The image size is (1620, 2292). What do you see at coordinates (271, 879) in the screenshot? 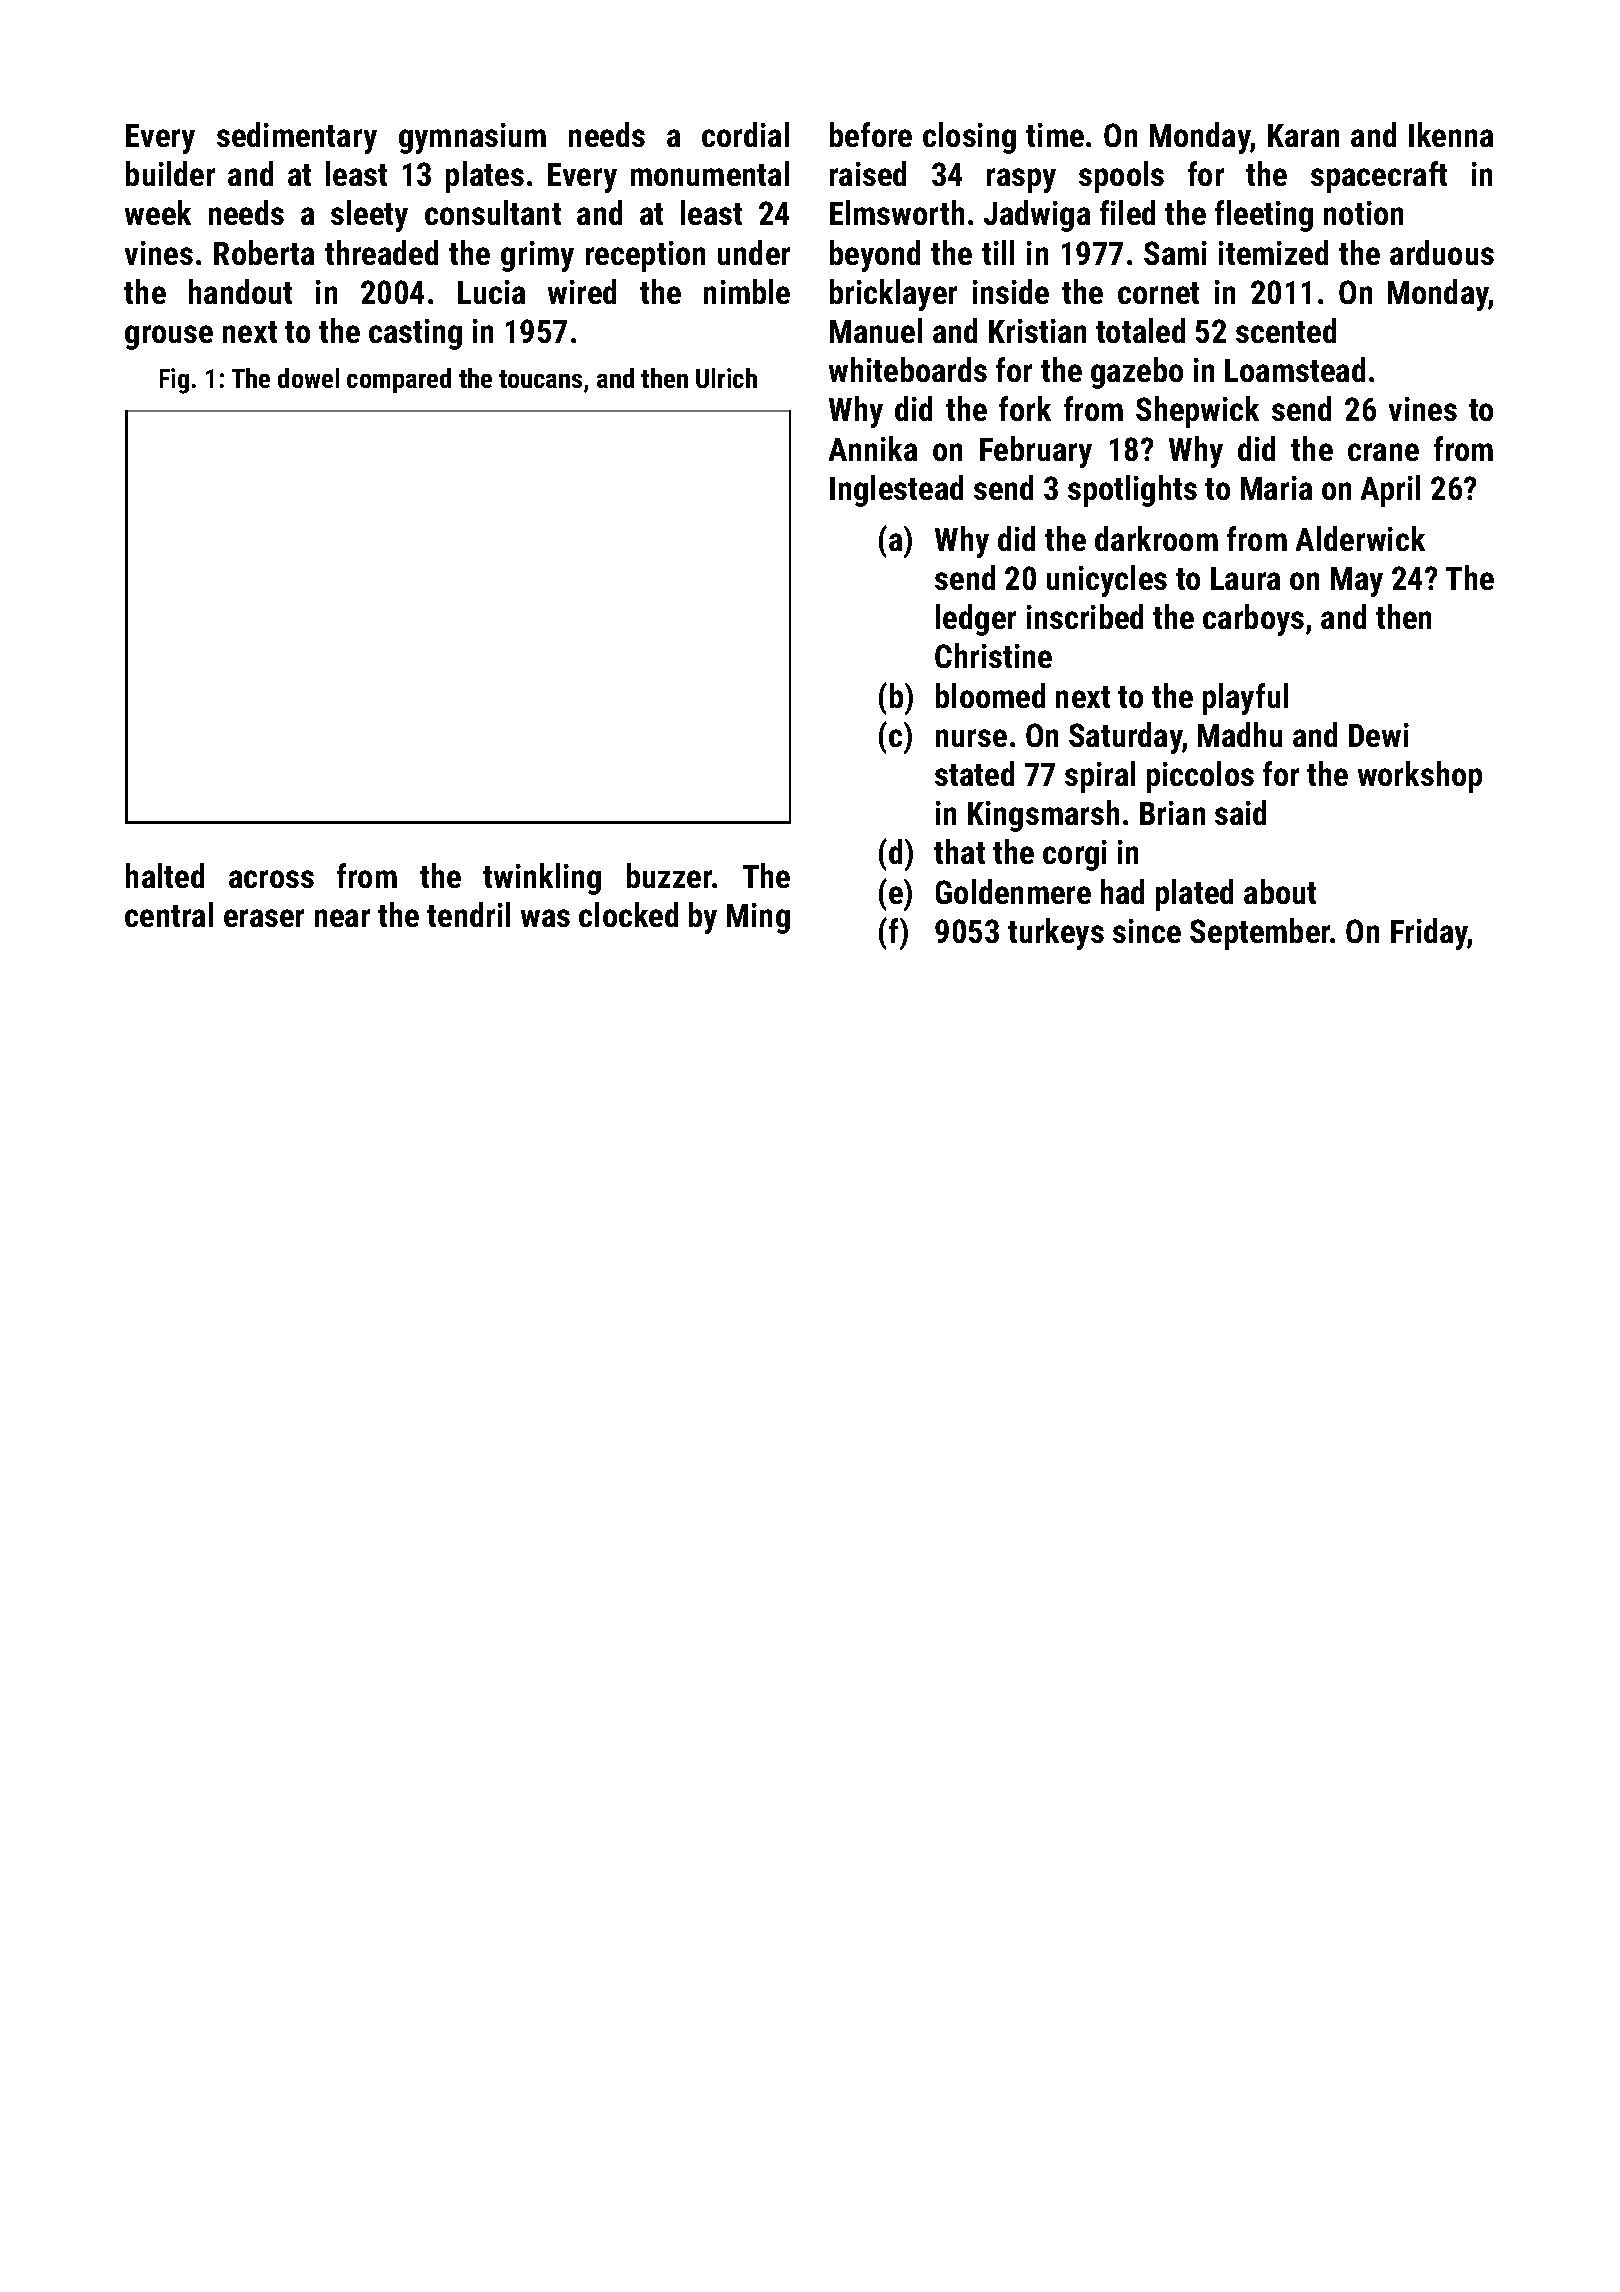
I see `across` at bounding box center [271, 879].
